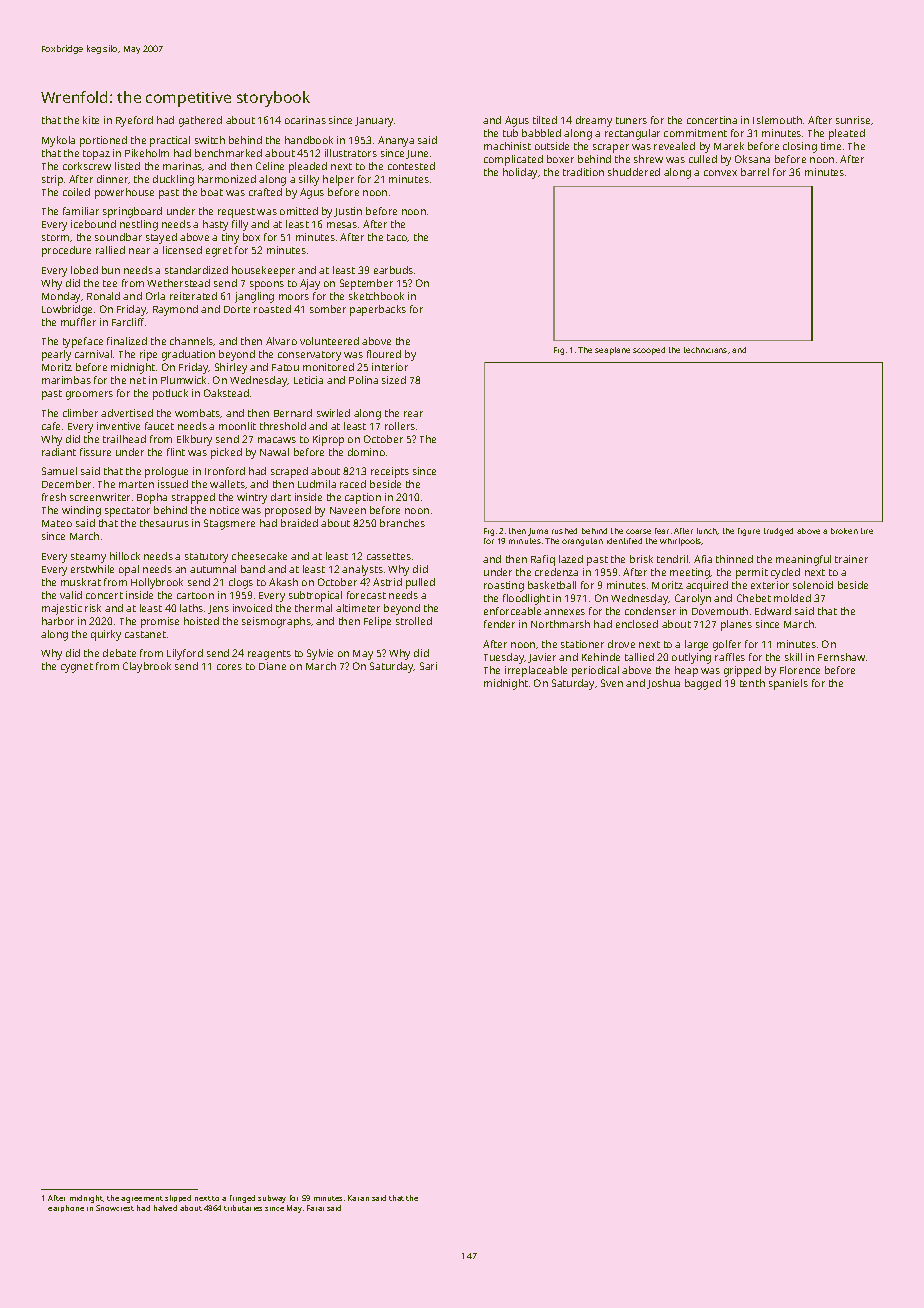 The height and width of the screenshot is (1308, 924). Describe the element at coordinates (703, 684) in the screenshot. I see `bagged` at that location.
